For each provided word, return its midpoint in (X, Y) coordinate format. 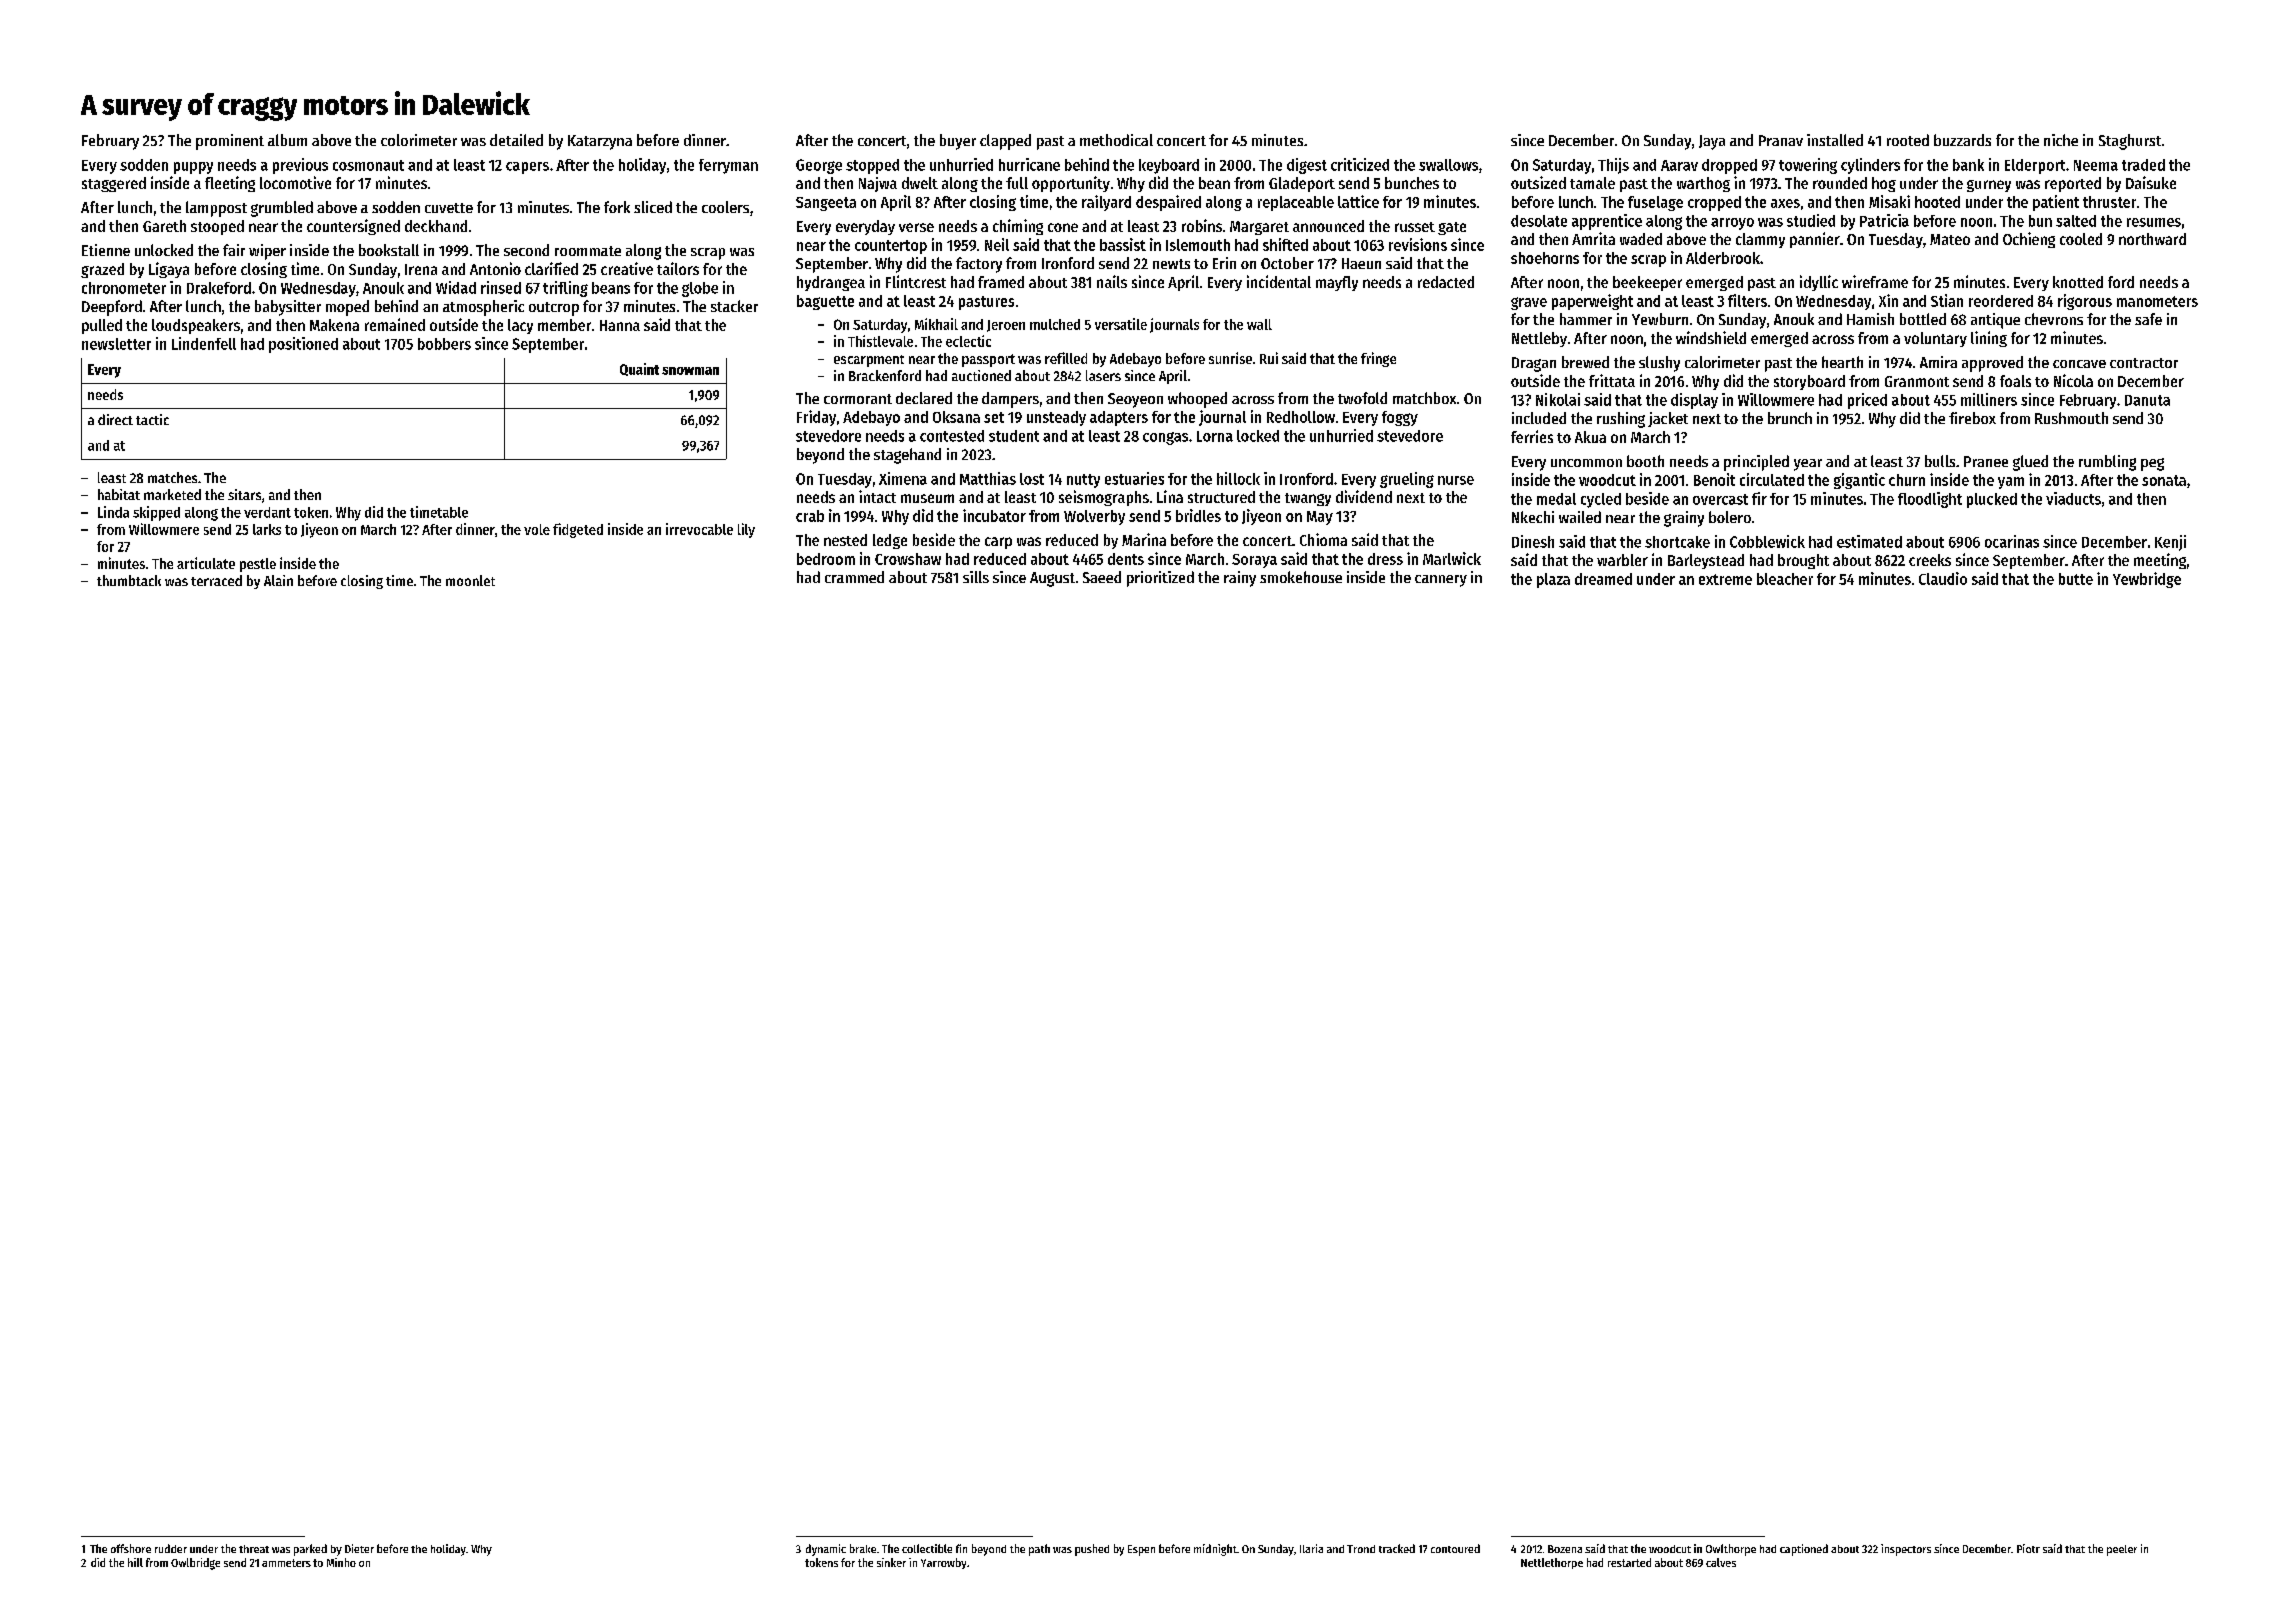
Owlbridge (195, 1564)
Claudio (1943, 578)
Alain (278, 580)
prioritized (1160, 579)
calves (1721, 1562)
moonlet (470, 580)
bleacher (1785, 579)
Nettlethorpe (1552, 1563)
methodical (1116, 140)
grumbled (282, 209)
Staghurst (2130, 142)
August (1052, 579)
